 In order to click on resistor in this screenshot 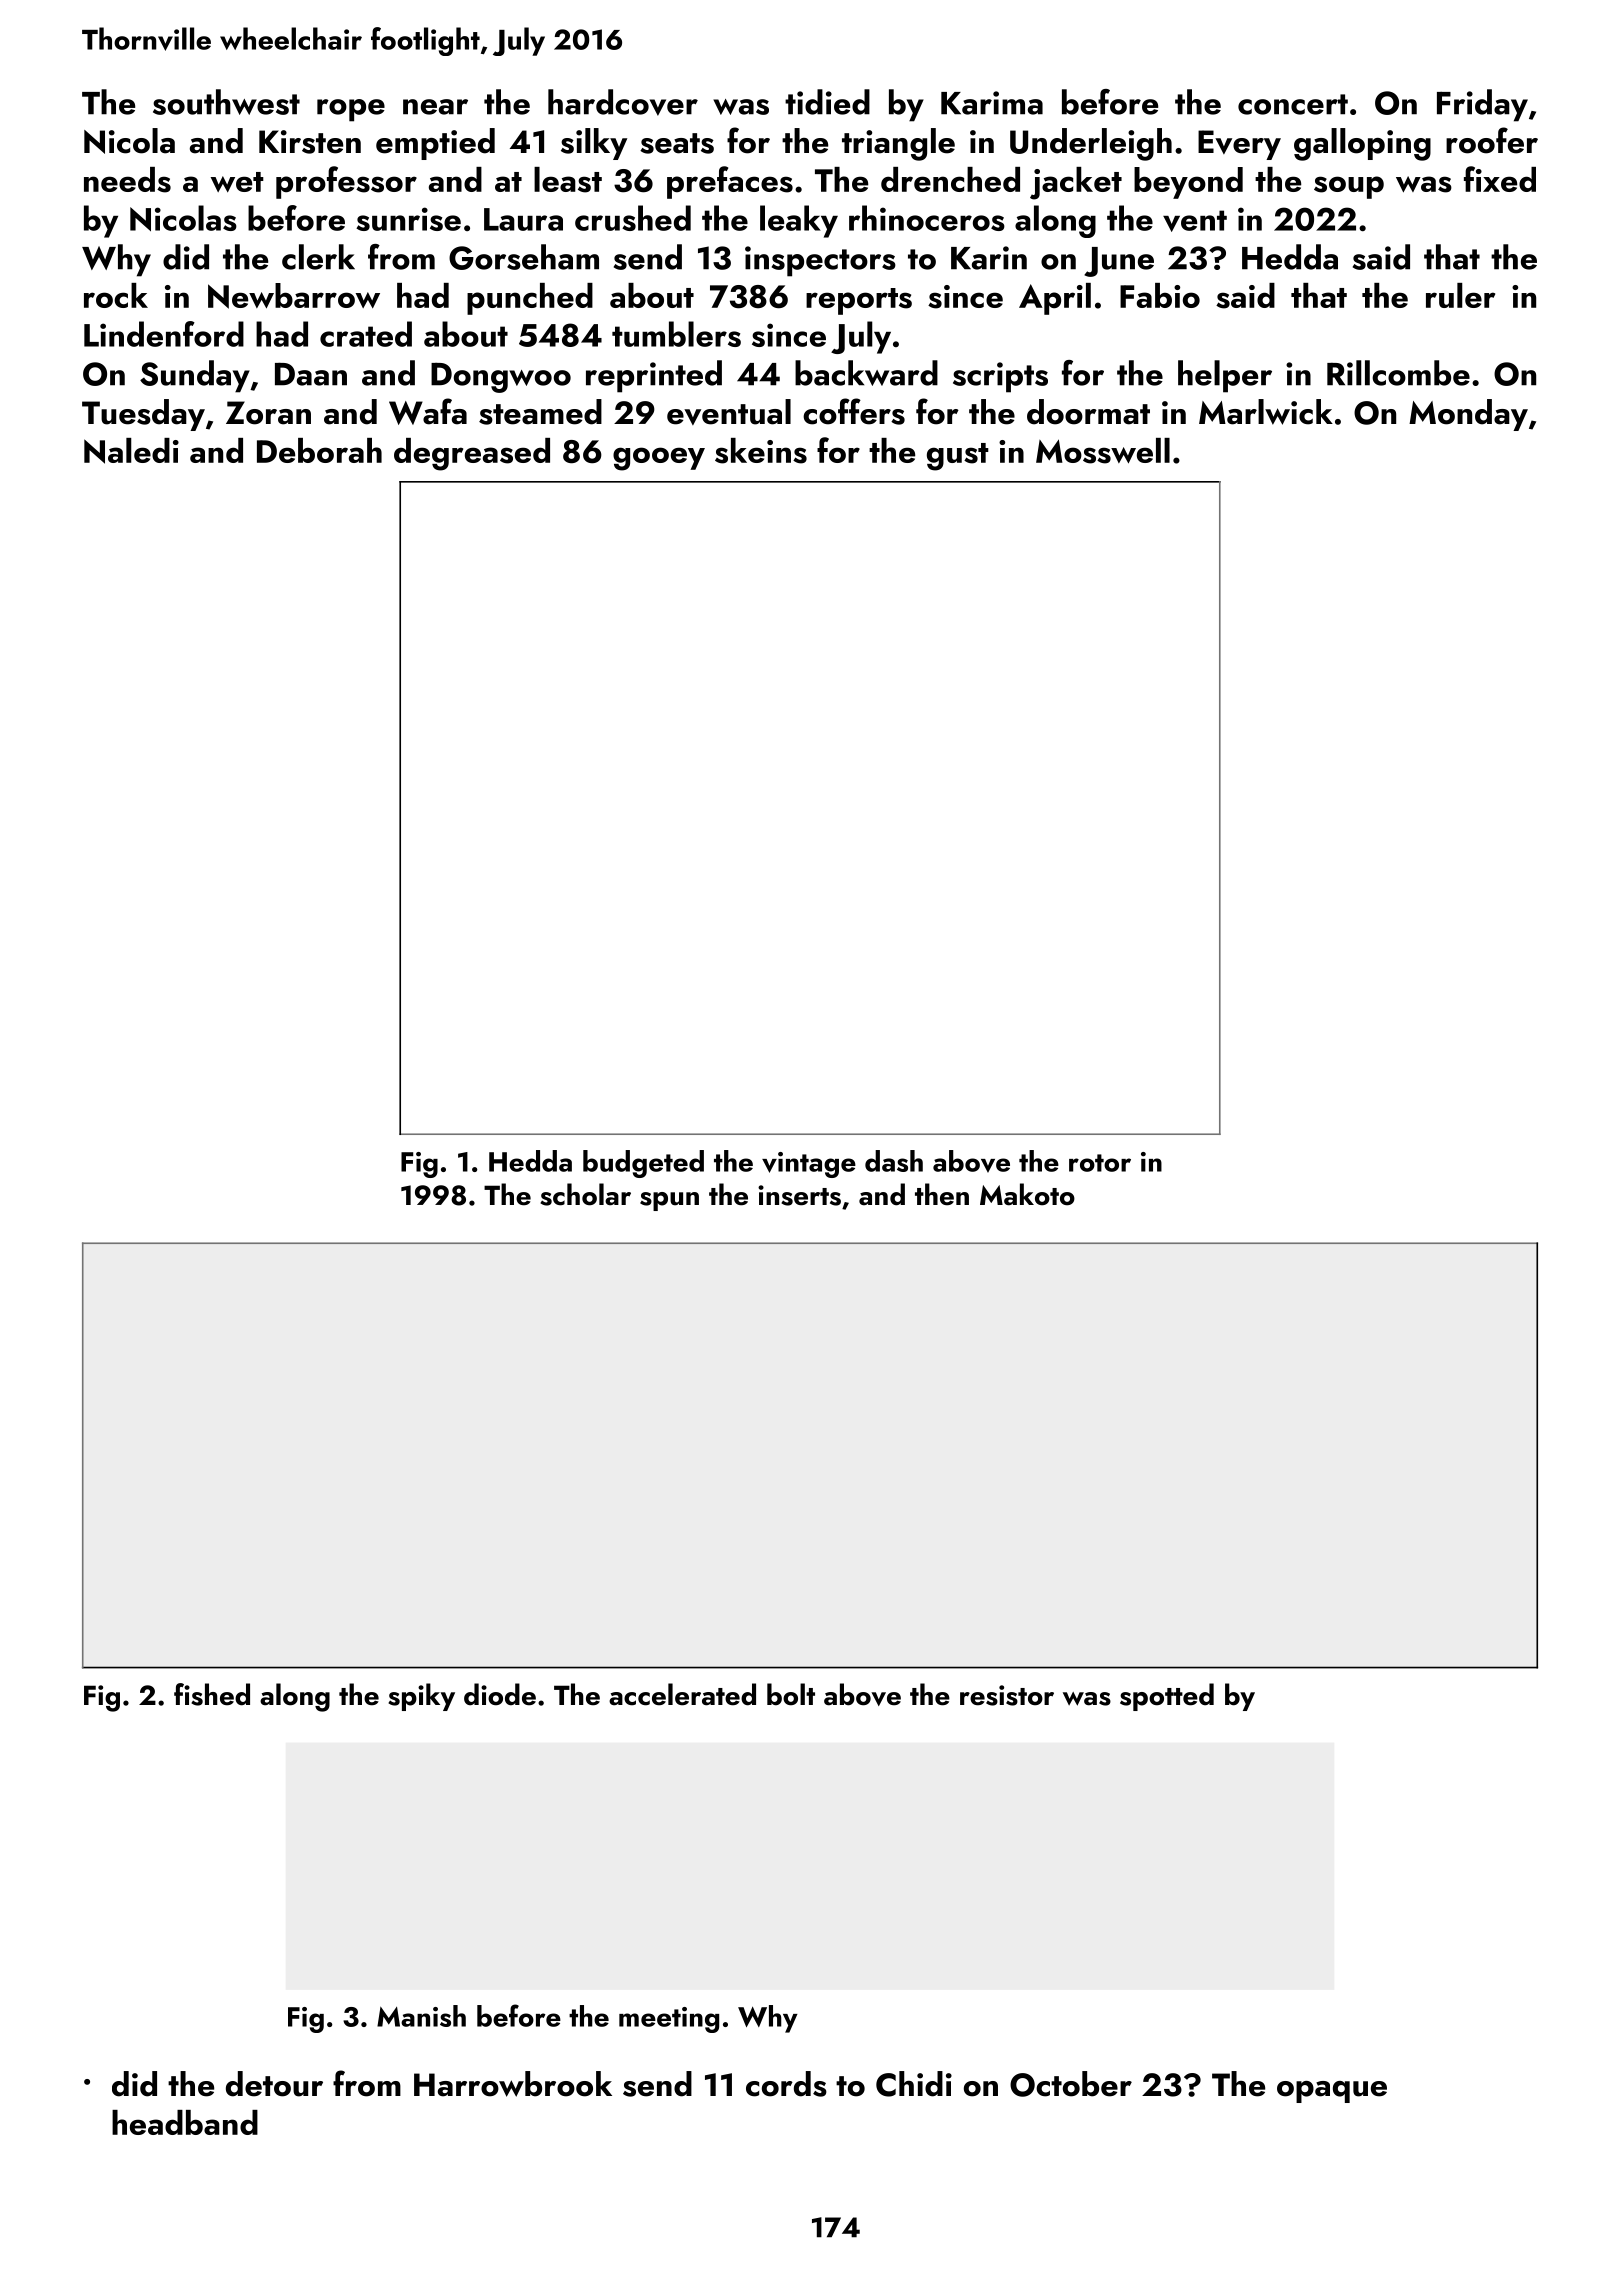, I will do `click(1007, 1695)`.
